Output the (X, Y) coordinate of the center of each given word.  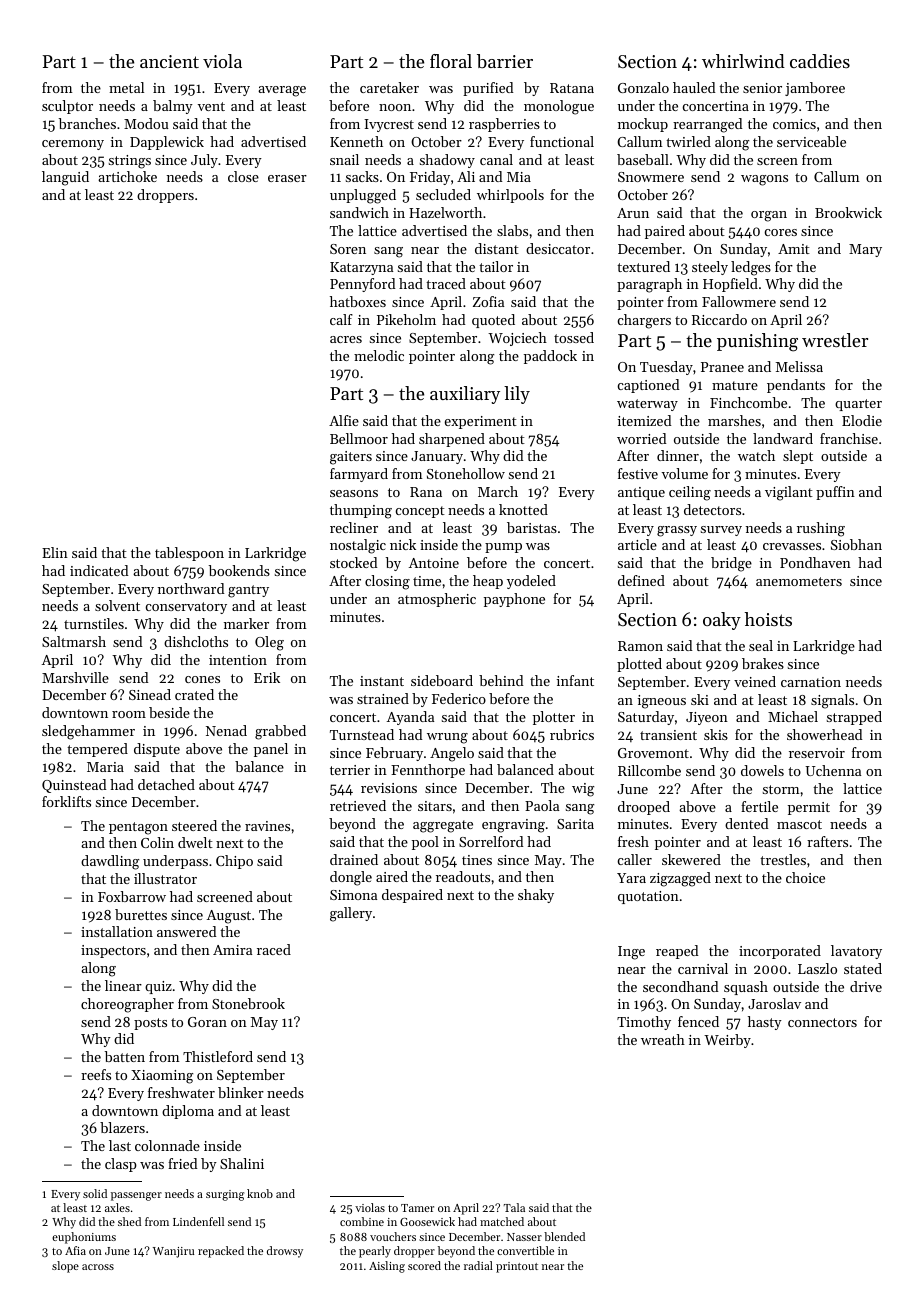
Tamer (417, 1208)
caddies (820, 61)
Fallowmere (739, 301)
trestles (783, 859)
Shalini (242, 1163)
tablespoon (189, 554)
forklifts (66, 801)
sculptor (67, 107)
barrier (505, 61)
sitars (435, 806)
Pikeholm (406, 319)
